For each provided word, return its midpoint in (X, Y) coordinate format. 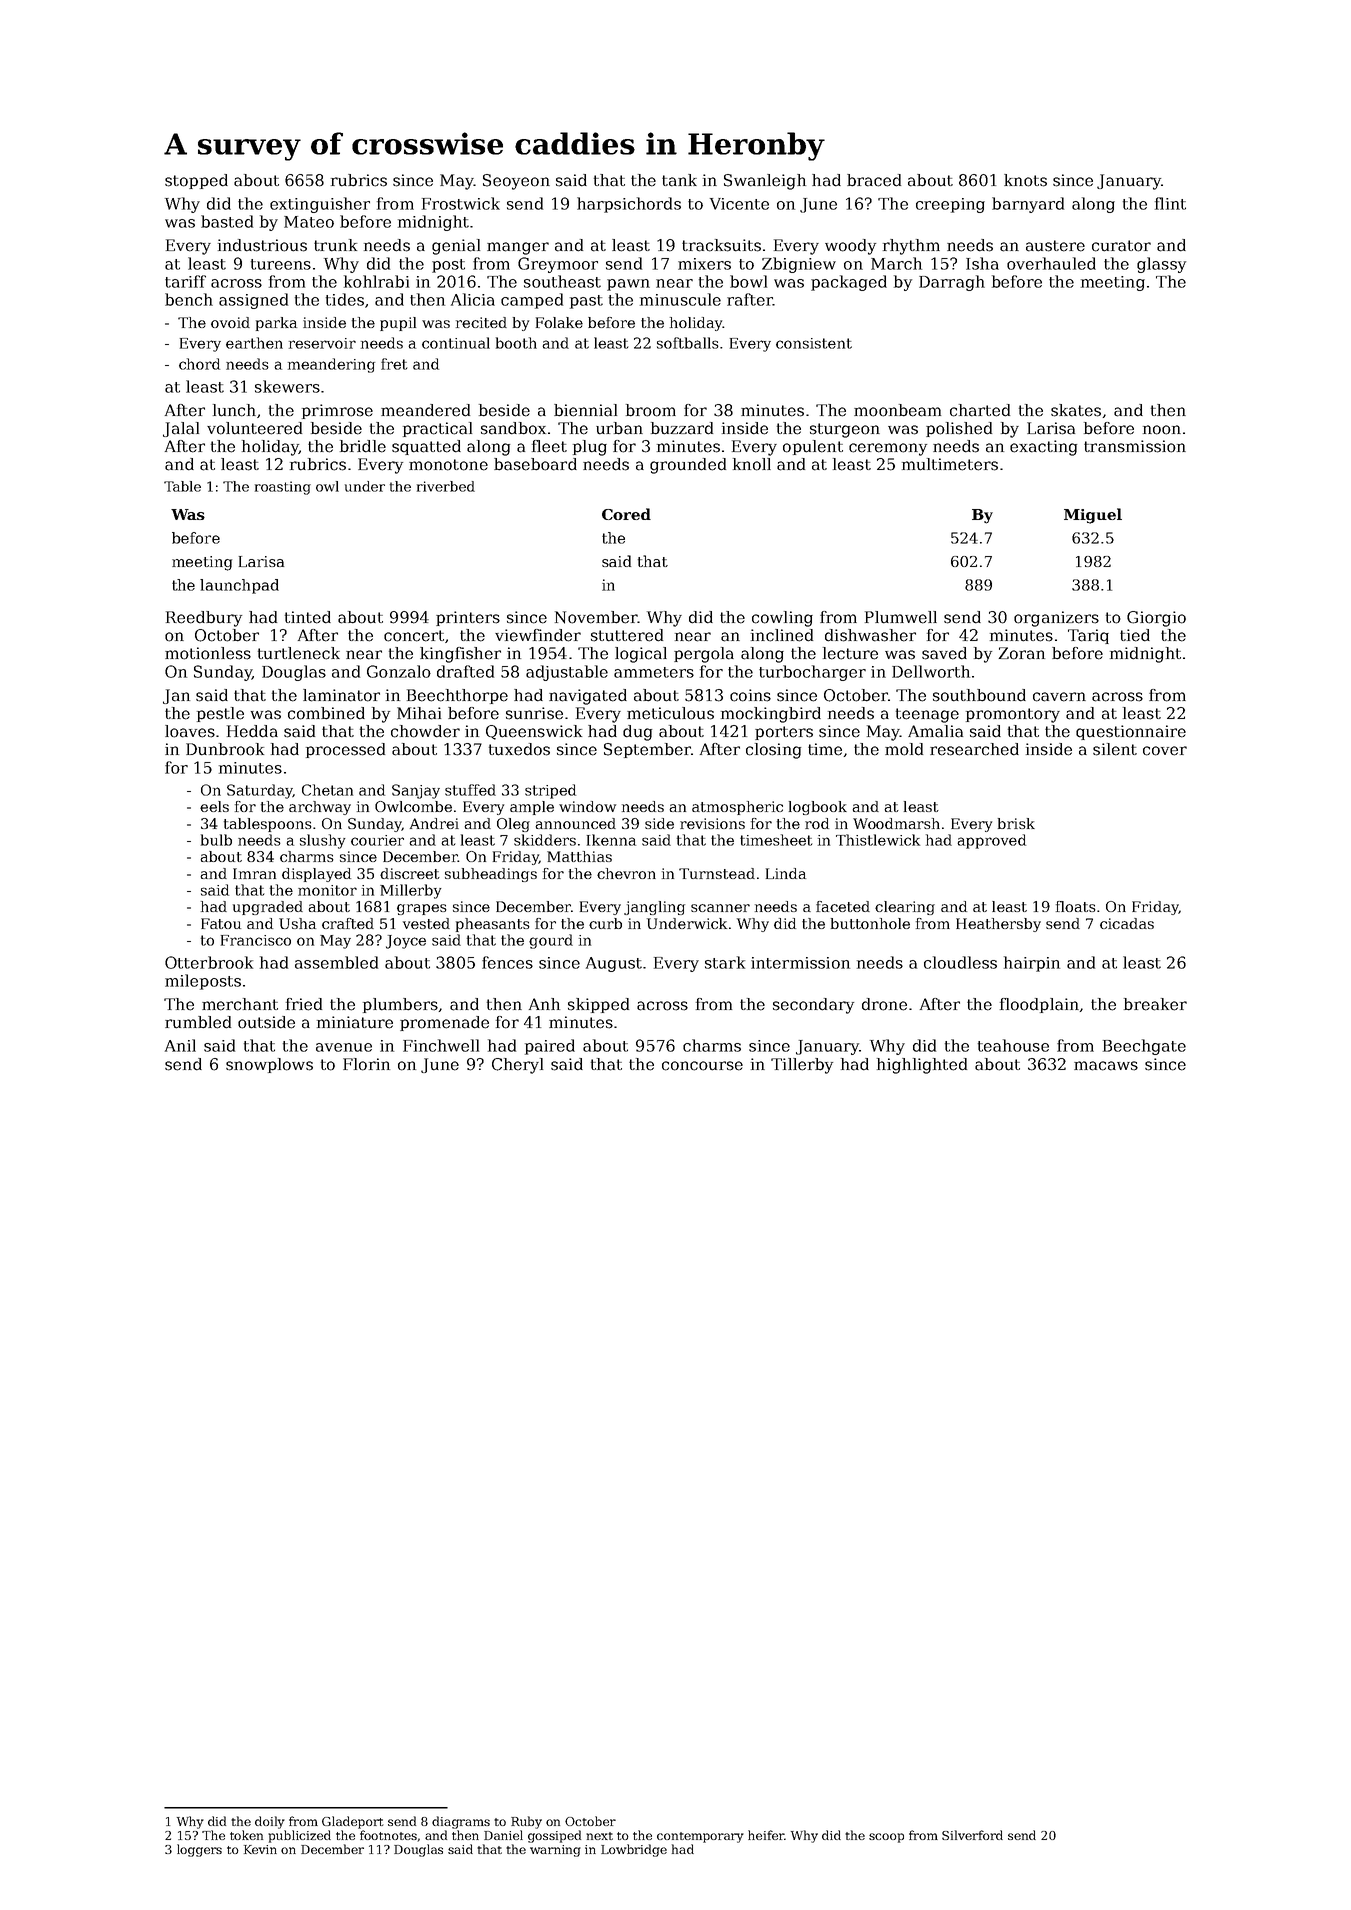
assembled (336, 962)
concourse (702, 1066)
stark (725, 962)
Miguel (1093, 516)
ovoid (230, 322)
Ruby (526, 1822)
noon (1162, 430)
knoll (752, 464)
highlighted (922, 1066)
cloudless (960, 962)
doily (270, 1822)
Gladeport (353, 1822)
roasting (283, 488)
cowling (782, 619)
